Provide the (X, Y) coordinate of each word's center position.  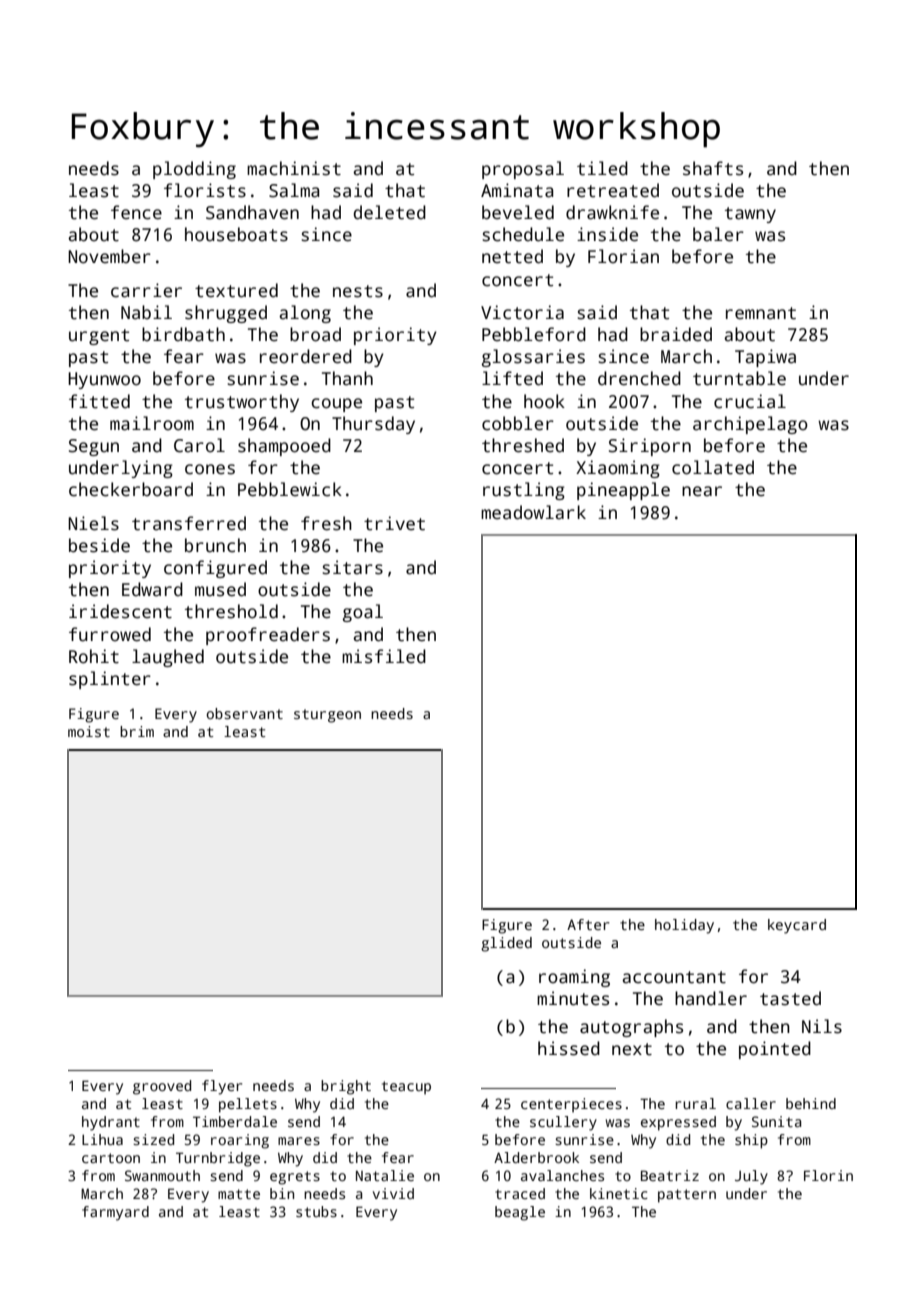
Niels (93, 523)
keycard (797, 926)
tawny (750, 215)
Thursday (373, 425)
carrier (146, 290)
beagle (520, 1213)
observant (244, 713)
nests (358, 291)
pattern (687, 1196)
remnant (761, 313)
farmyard (115, 1213)
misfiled (384, 656)
